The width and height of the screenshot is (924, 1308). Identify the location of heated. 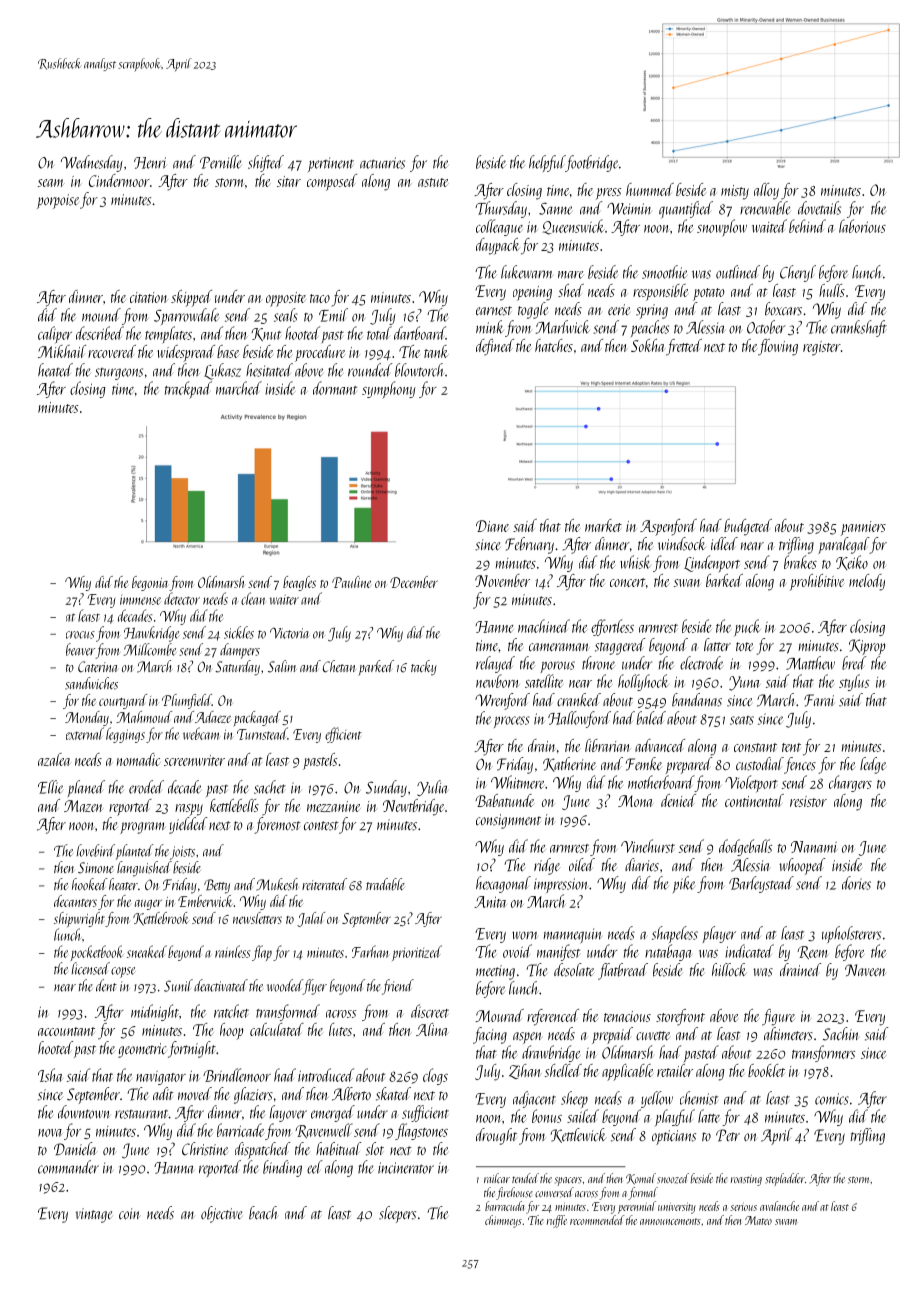
(55, 370).
